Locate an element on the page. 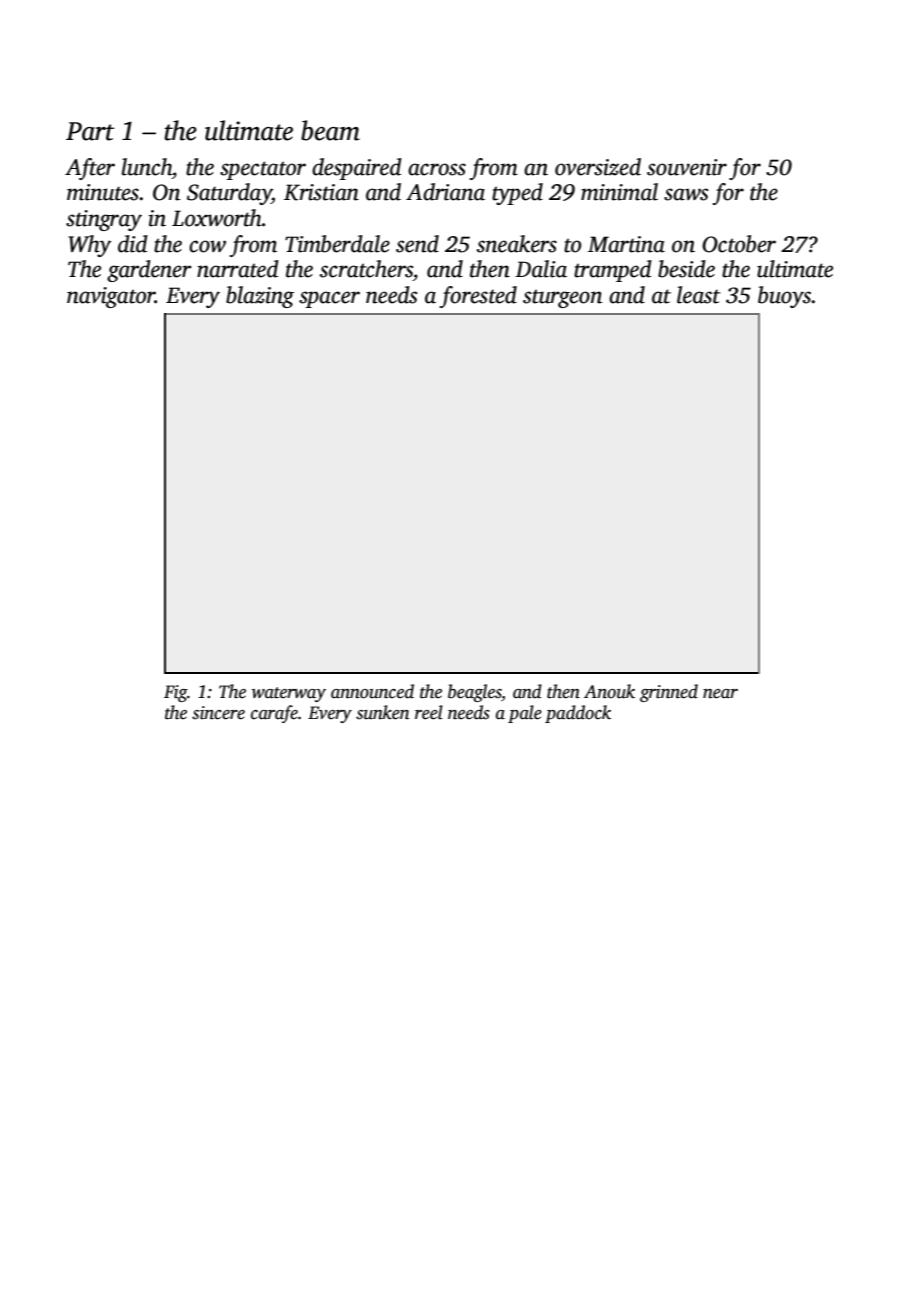 The height and width of the page is (1314, 924). blazing is located at coordinates (260, 297).
